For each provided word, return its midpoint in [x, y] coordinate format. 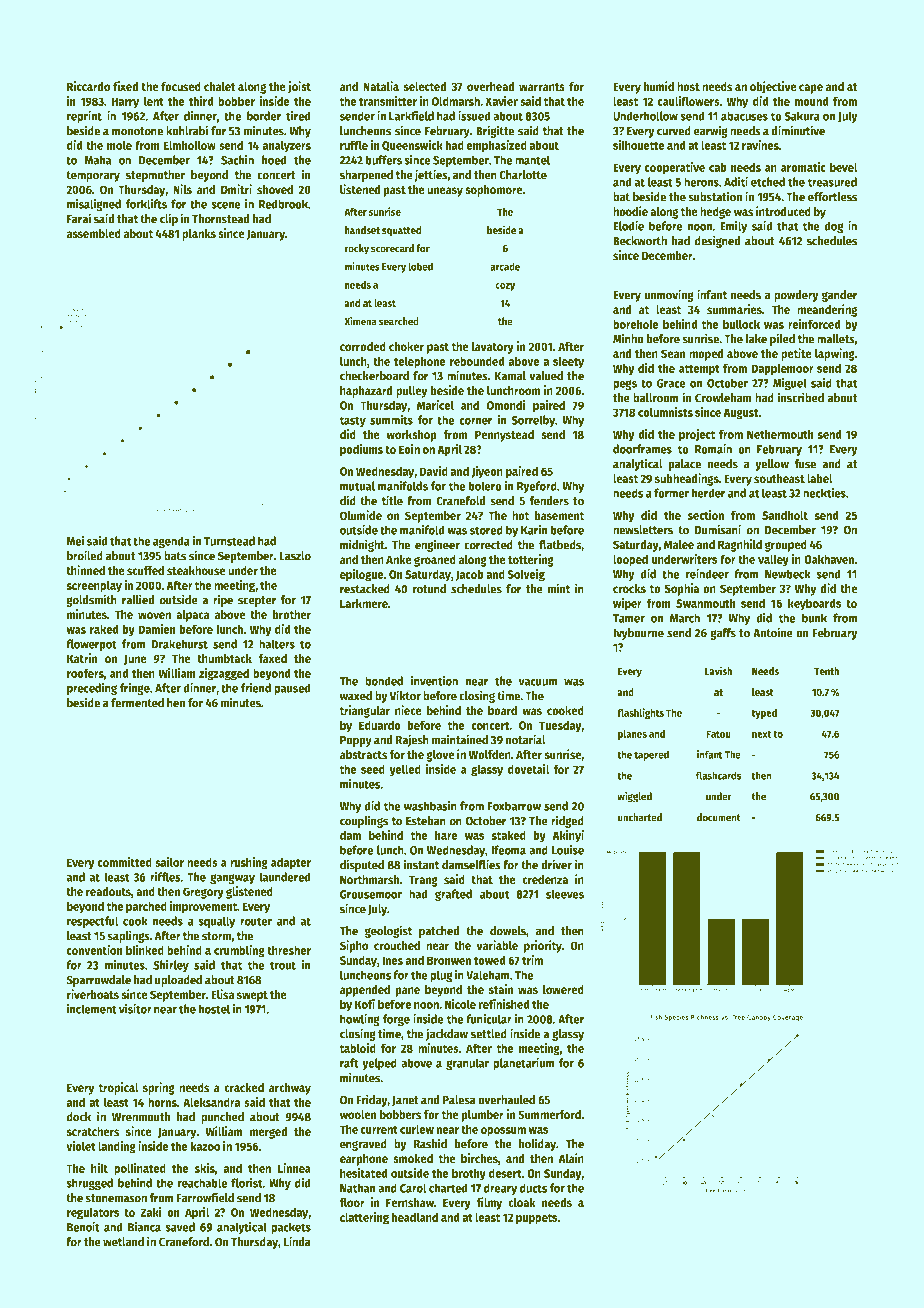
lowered [563, 990]
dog [833, 227]
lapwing [835, 354]
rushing [249, 863]
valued [546, 376]
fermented [137, 703]
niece [408, 710]
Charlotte [523, 175]
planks [199, 235]
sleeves [565, 894]
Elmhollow [189, 145]
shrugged [89, 1184]
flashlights [640, 713]
